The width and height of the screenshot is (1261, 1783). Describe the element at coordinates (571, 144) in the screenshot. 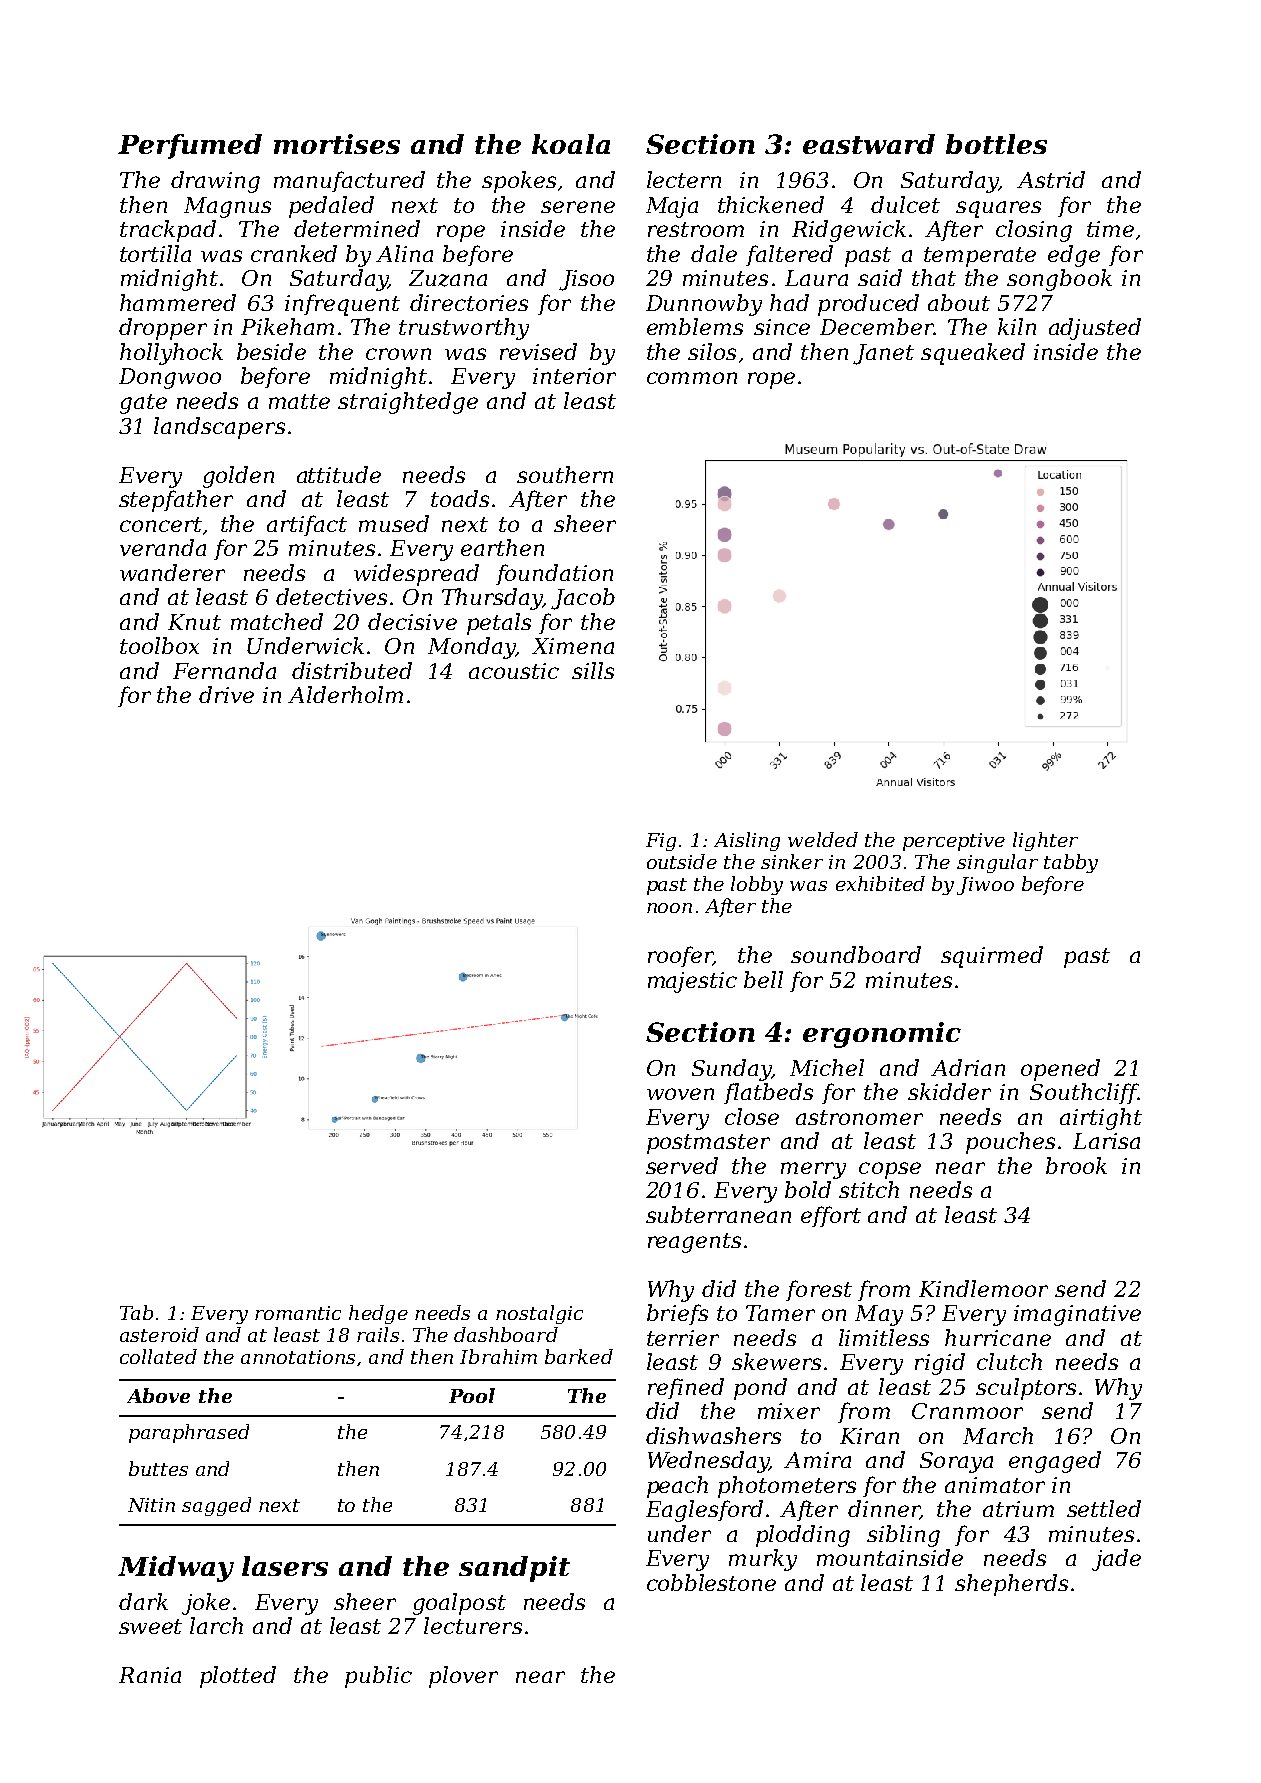

I see `koala` at that location.
